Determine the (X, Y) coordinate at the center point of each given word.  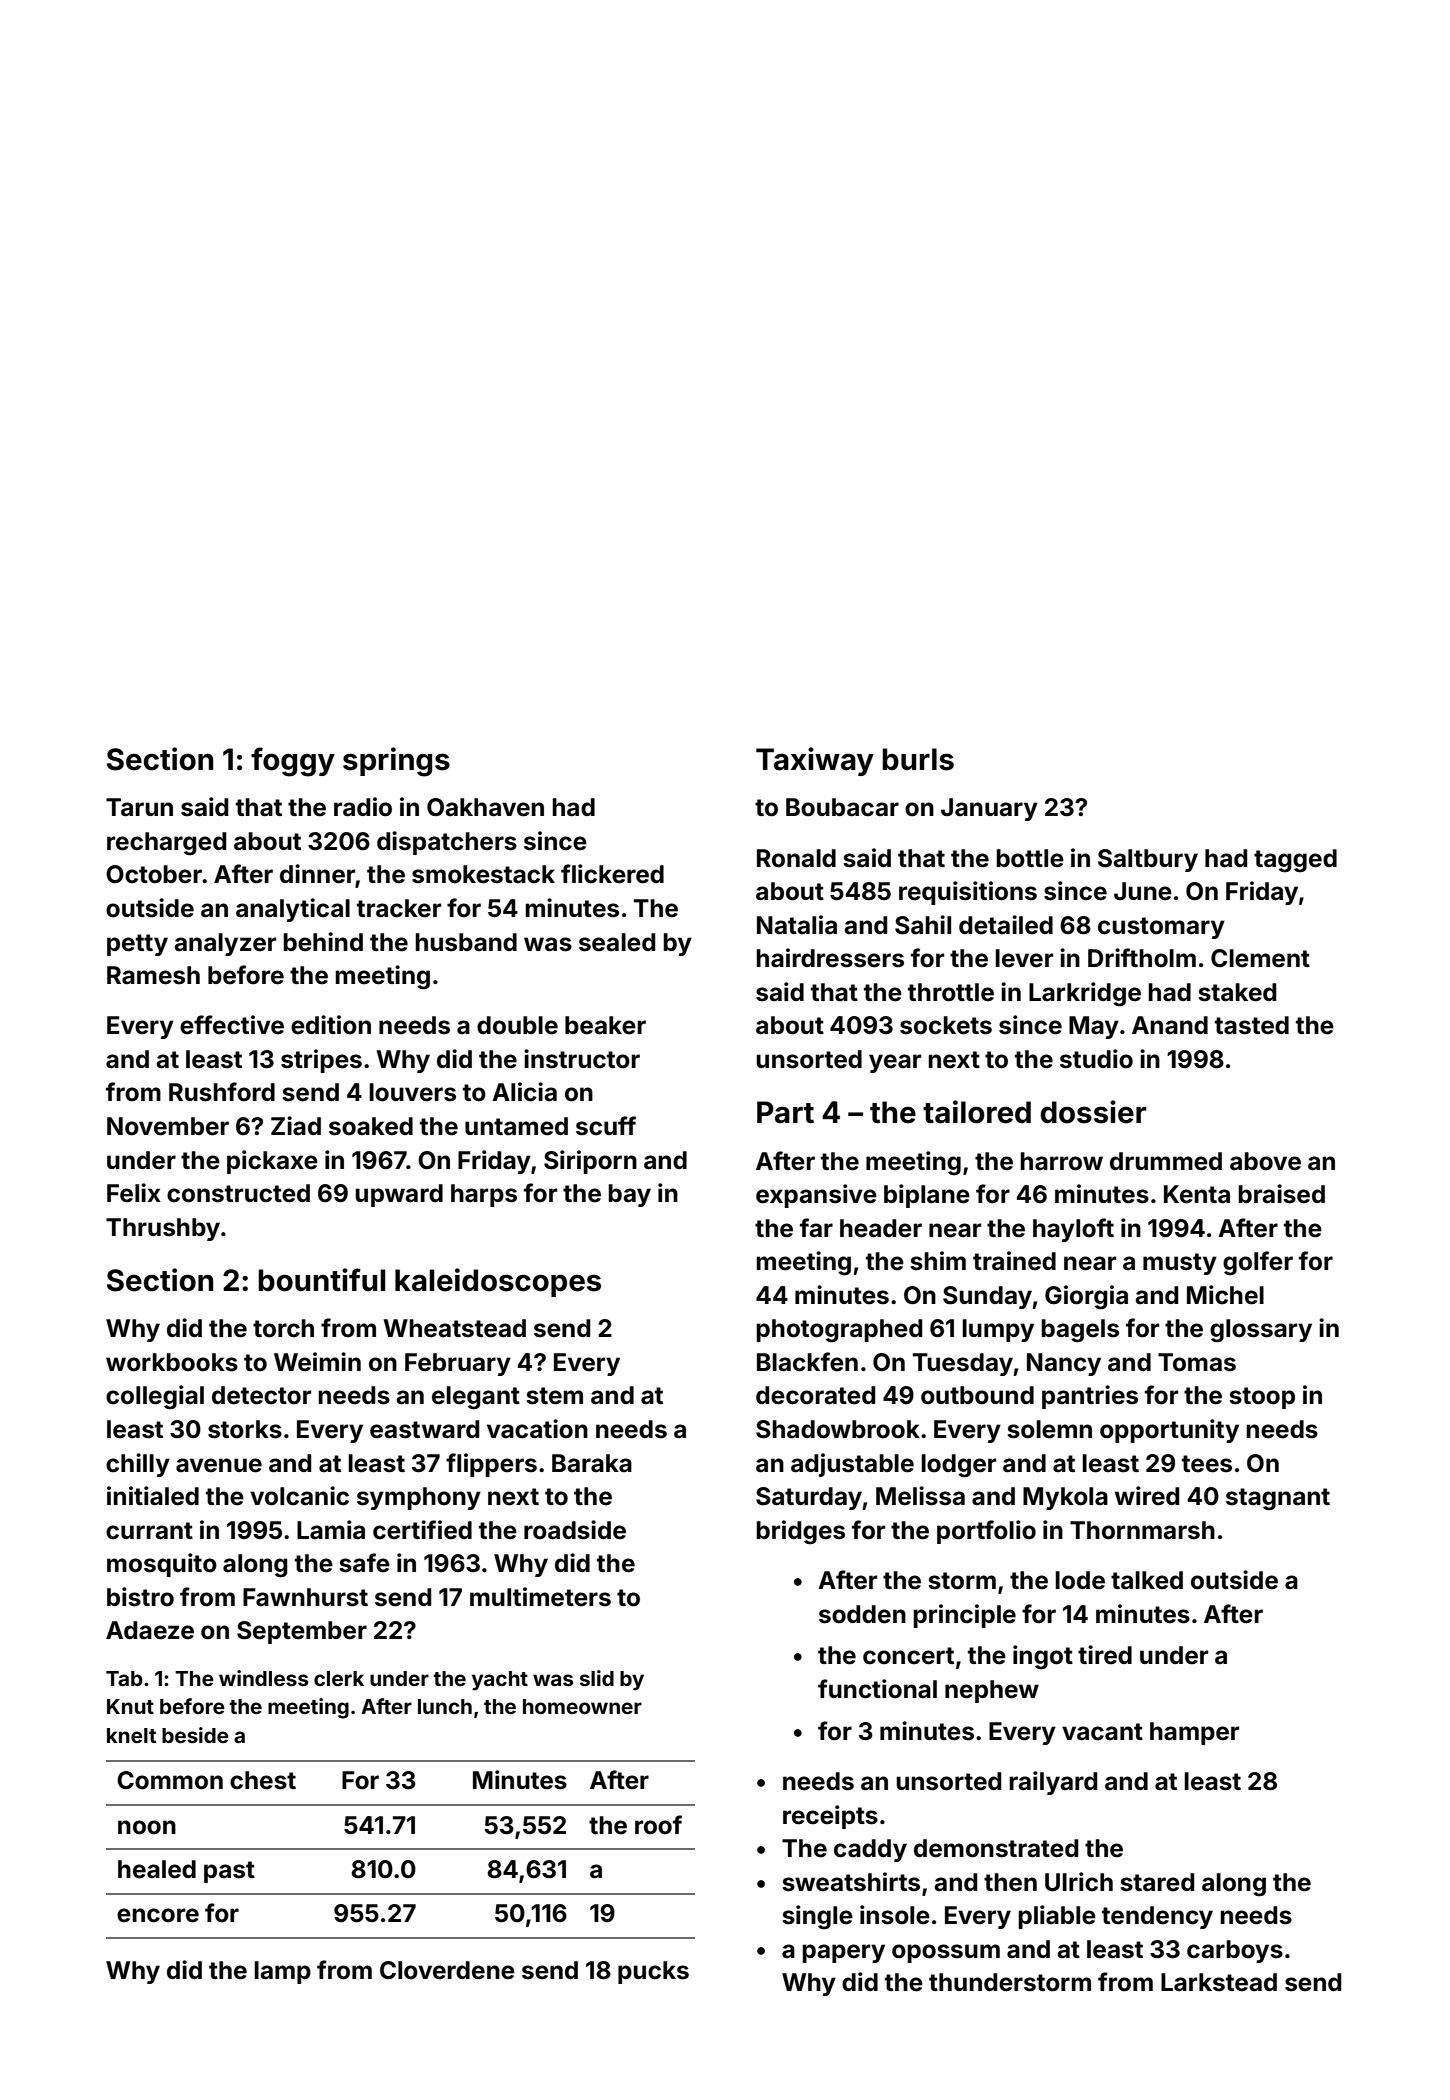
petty (137, 945)
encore (158, 1915)
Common (170, 1780)
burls (918, 759)
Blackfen (807, 1362)
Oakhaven (485, 807)
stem (554, 1396)
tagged (1295, 861)
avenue (219, 1465)
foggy (293, 762)
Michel (1225, 1295)
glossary (1261, 1331)
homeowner (582, 1706)
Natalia (797, 925)
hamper (1194, 1733)
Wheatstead (454, 1328)
